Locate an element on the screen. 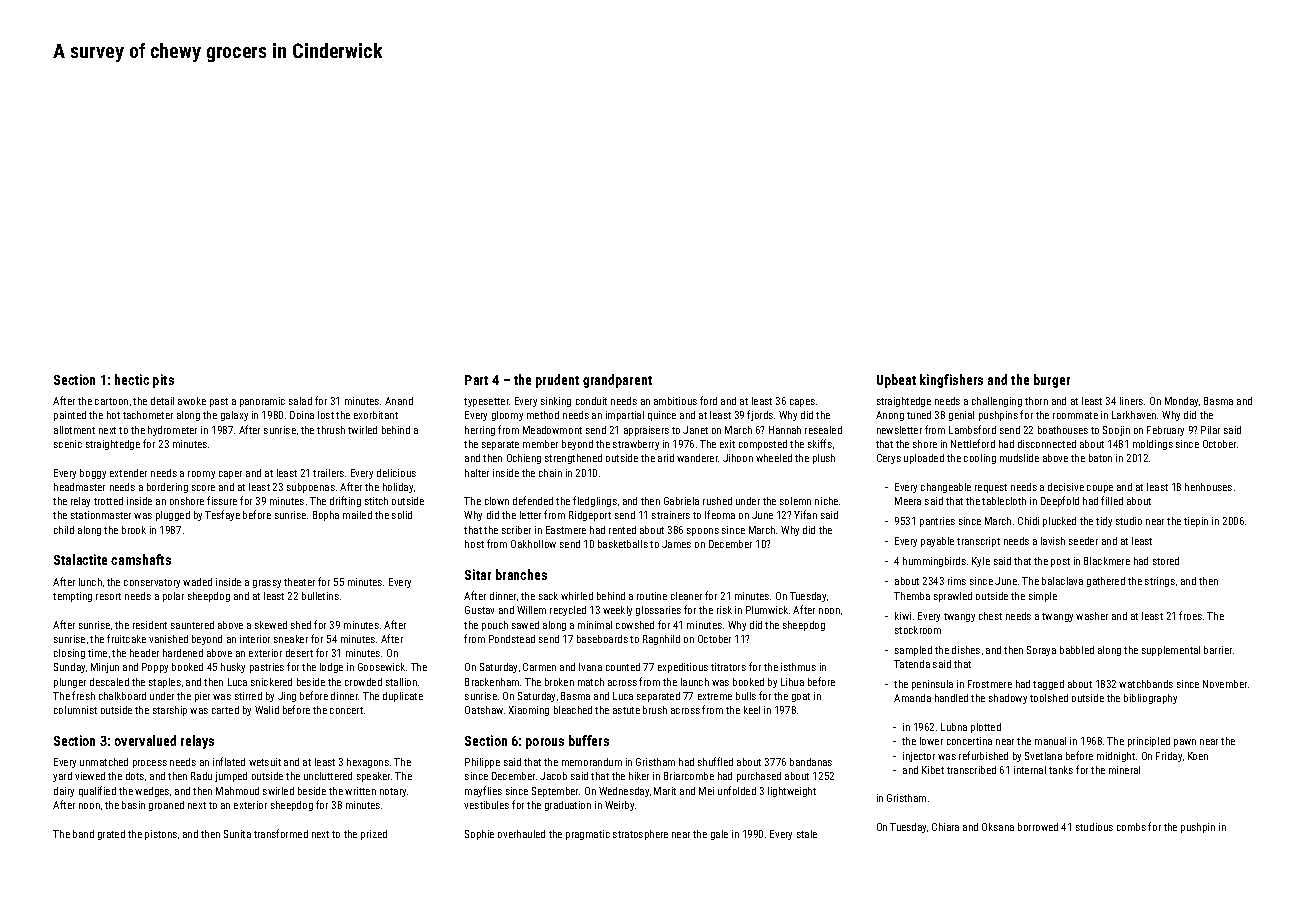 Image resolution: width=1308 pixels, height=924 pixels. Pilar is located at coordinates (1210, 430).
